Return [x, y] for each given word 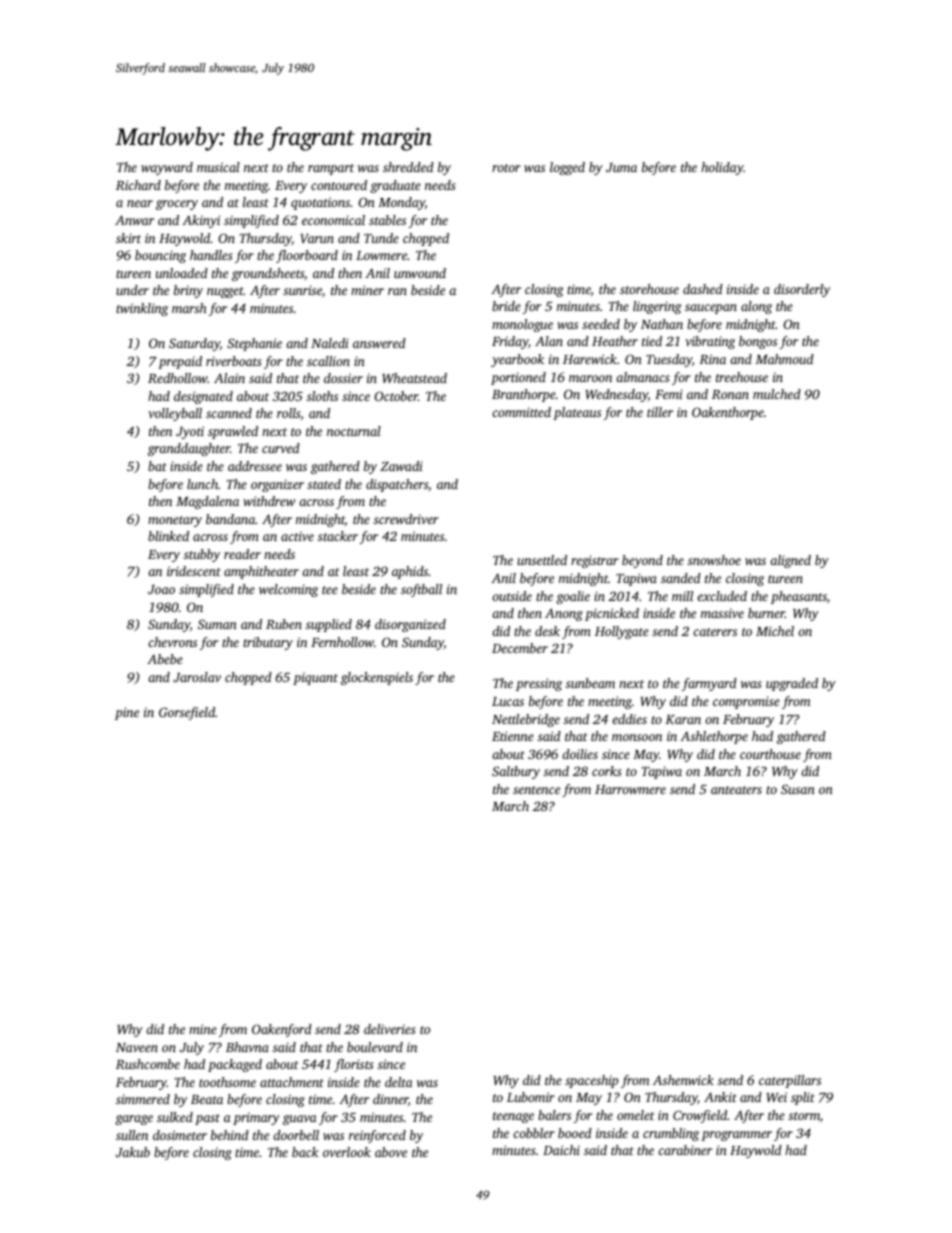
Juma [621, 167]
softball [421, 590]
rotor [506, 168]
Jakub [133, 1152]
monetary [175, 521]
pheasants [799, 597]
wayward [167, 168]
